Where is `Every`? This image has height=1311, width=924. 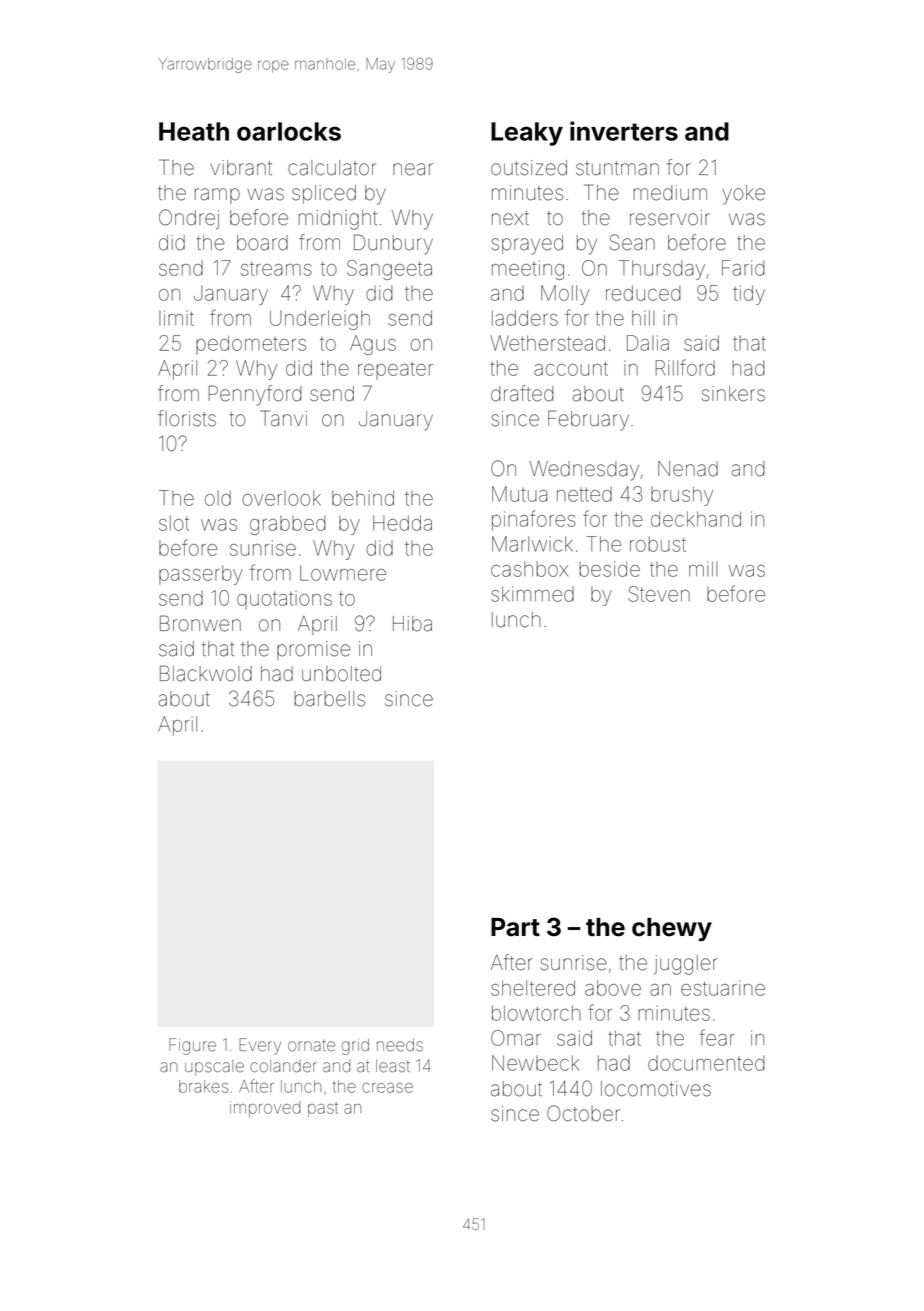 Every is located at coordinates (260, 1046).
